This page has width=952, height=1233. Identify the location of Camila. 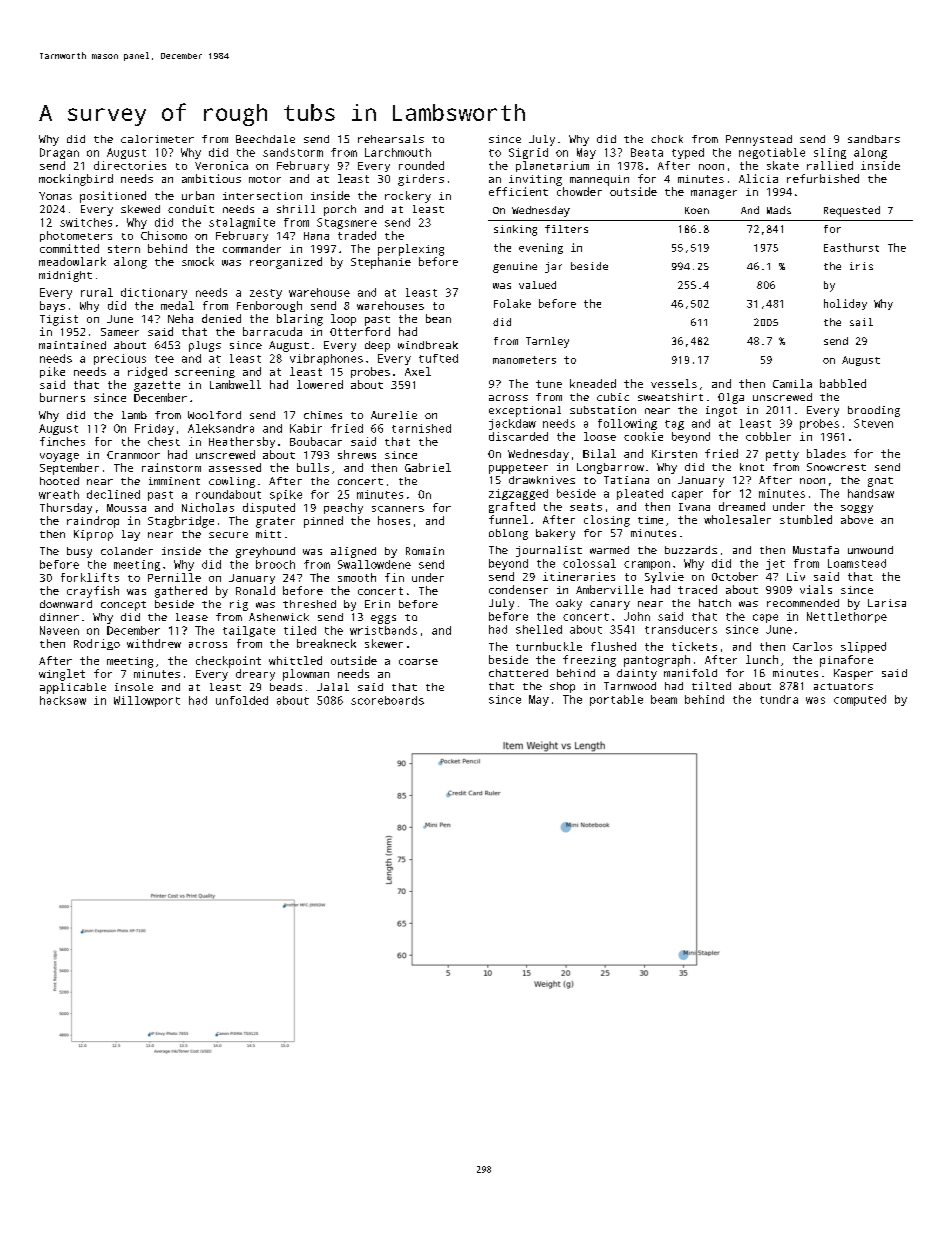
(792, 383).
